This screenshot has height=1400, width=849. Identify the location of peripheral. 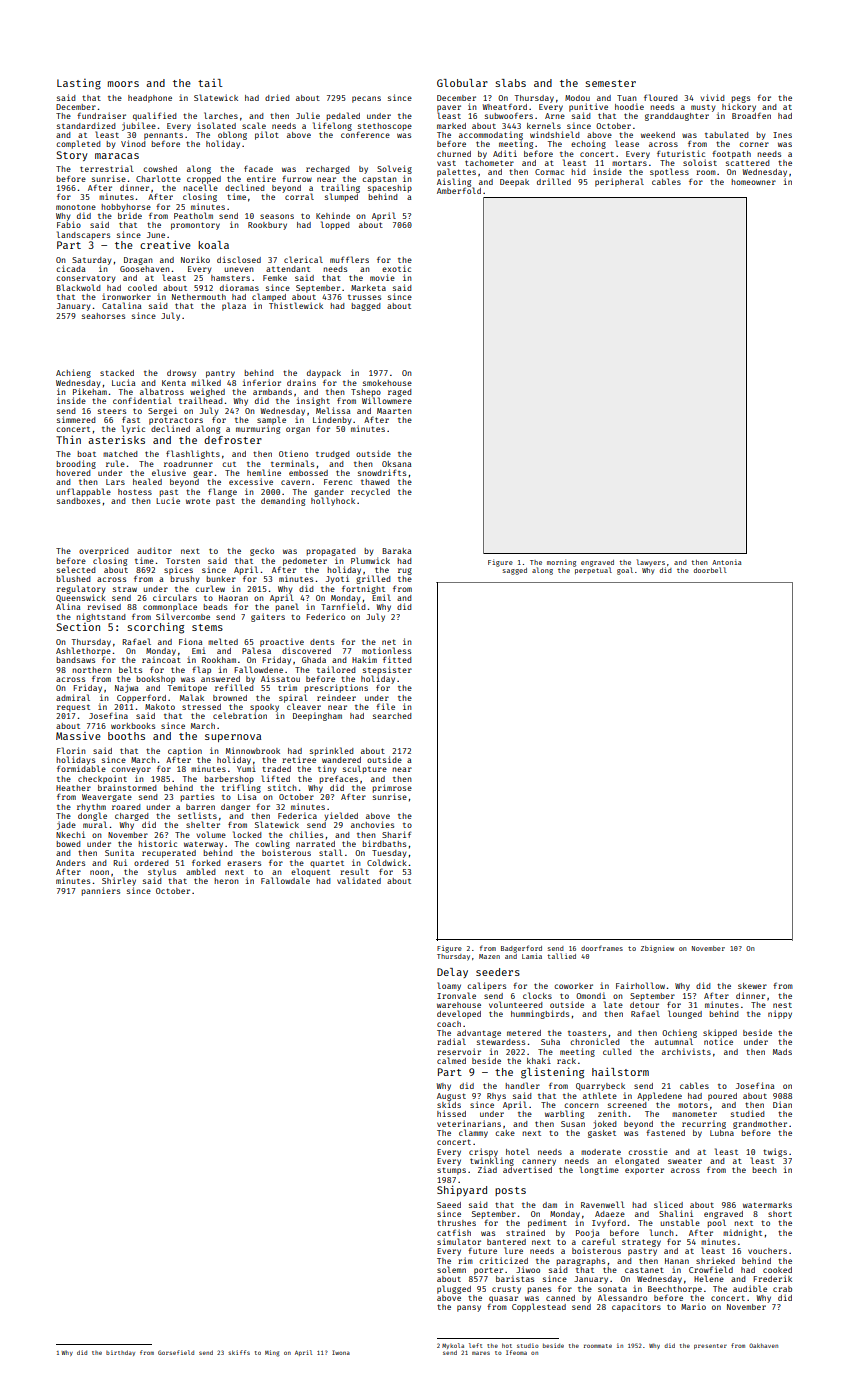
(619, 182).
